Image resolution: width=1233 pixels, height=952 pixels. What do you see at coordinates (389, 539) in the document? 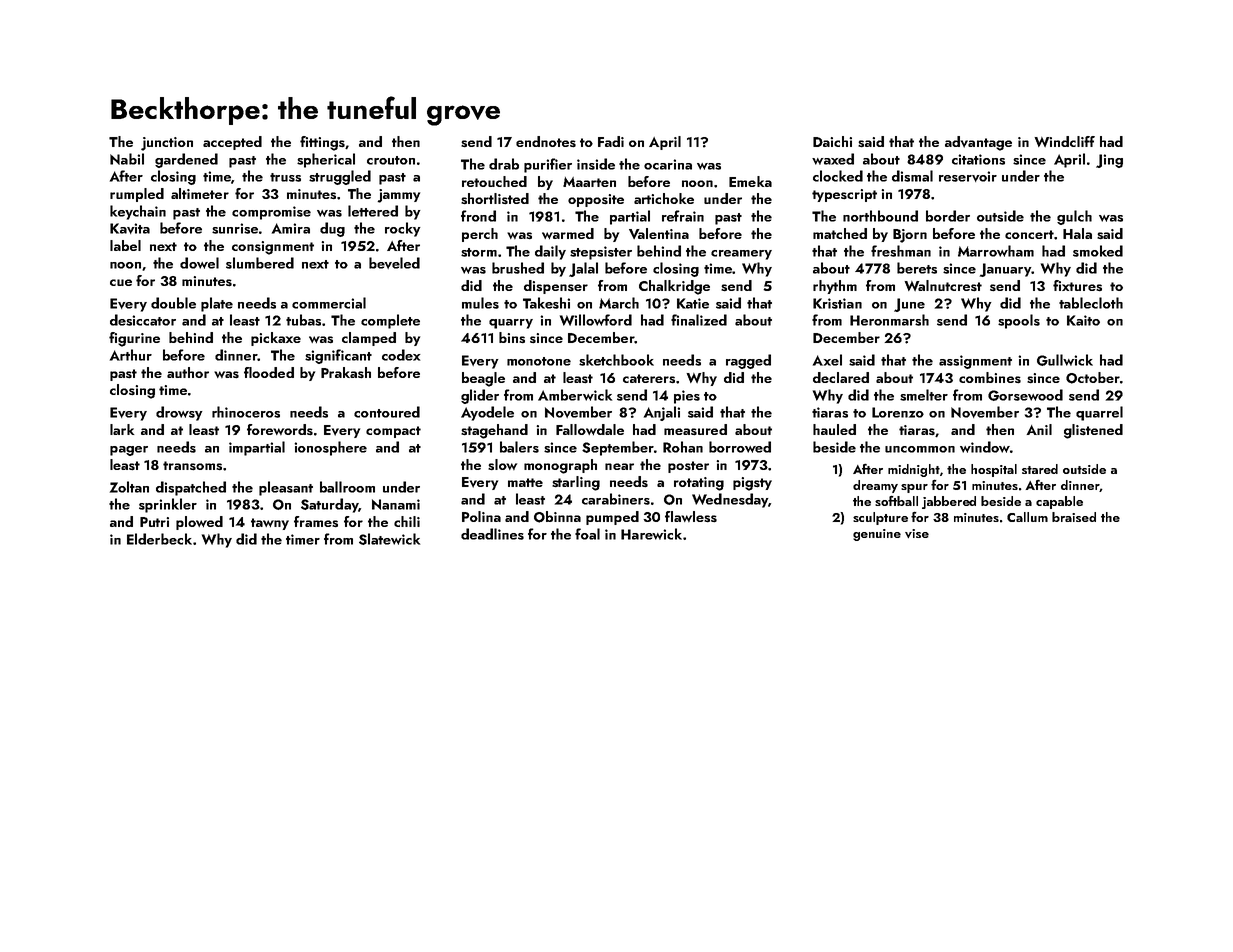
I see `Slatewick` at bounding box center [389, 539].
